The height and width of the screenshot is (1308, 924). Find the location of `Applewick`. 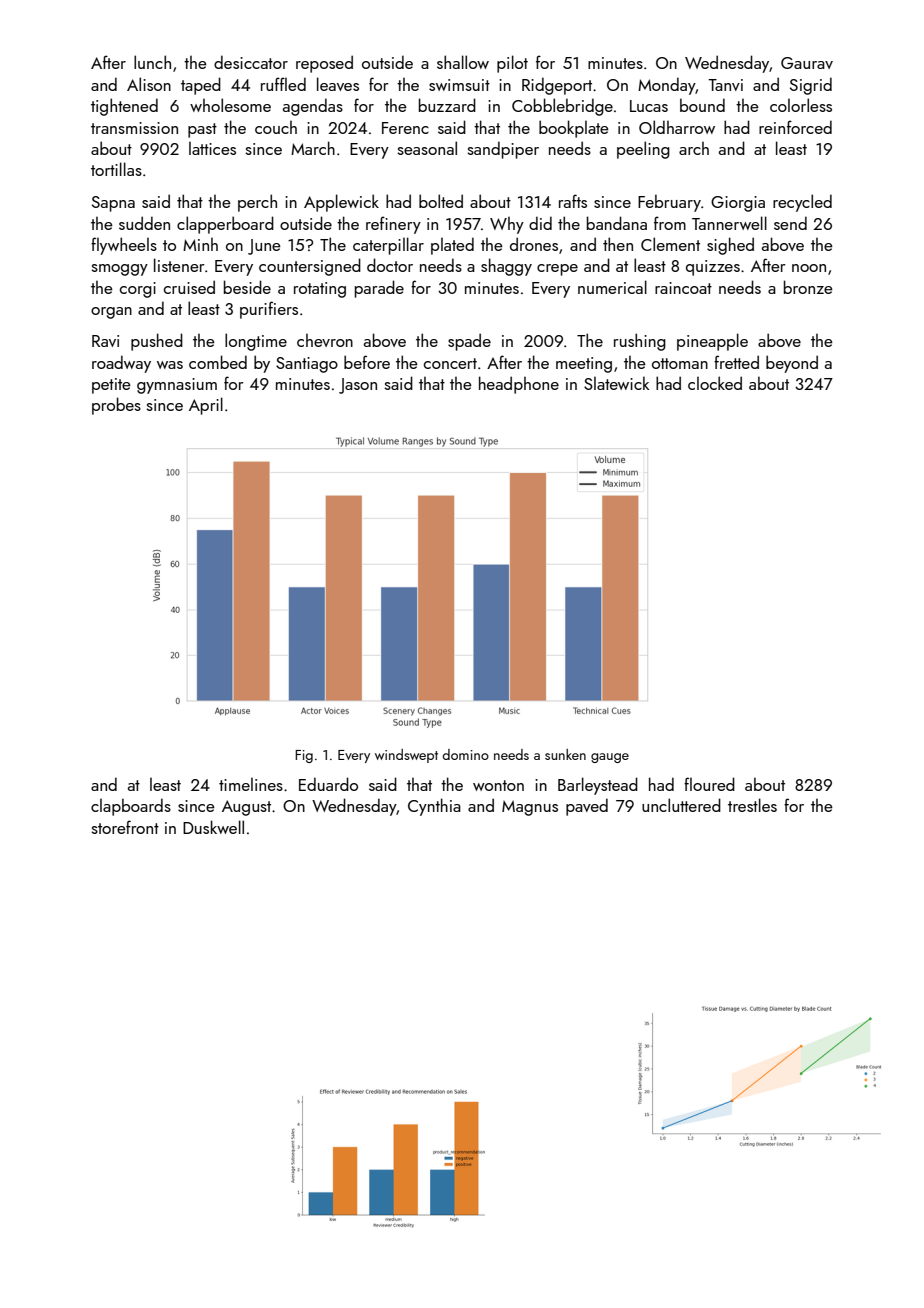

Applewick is located at coordinates (341, 203).
